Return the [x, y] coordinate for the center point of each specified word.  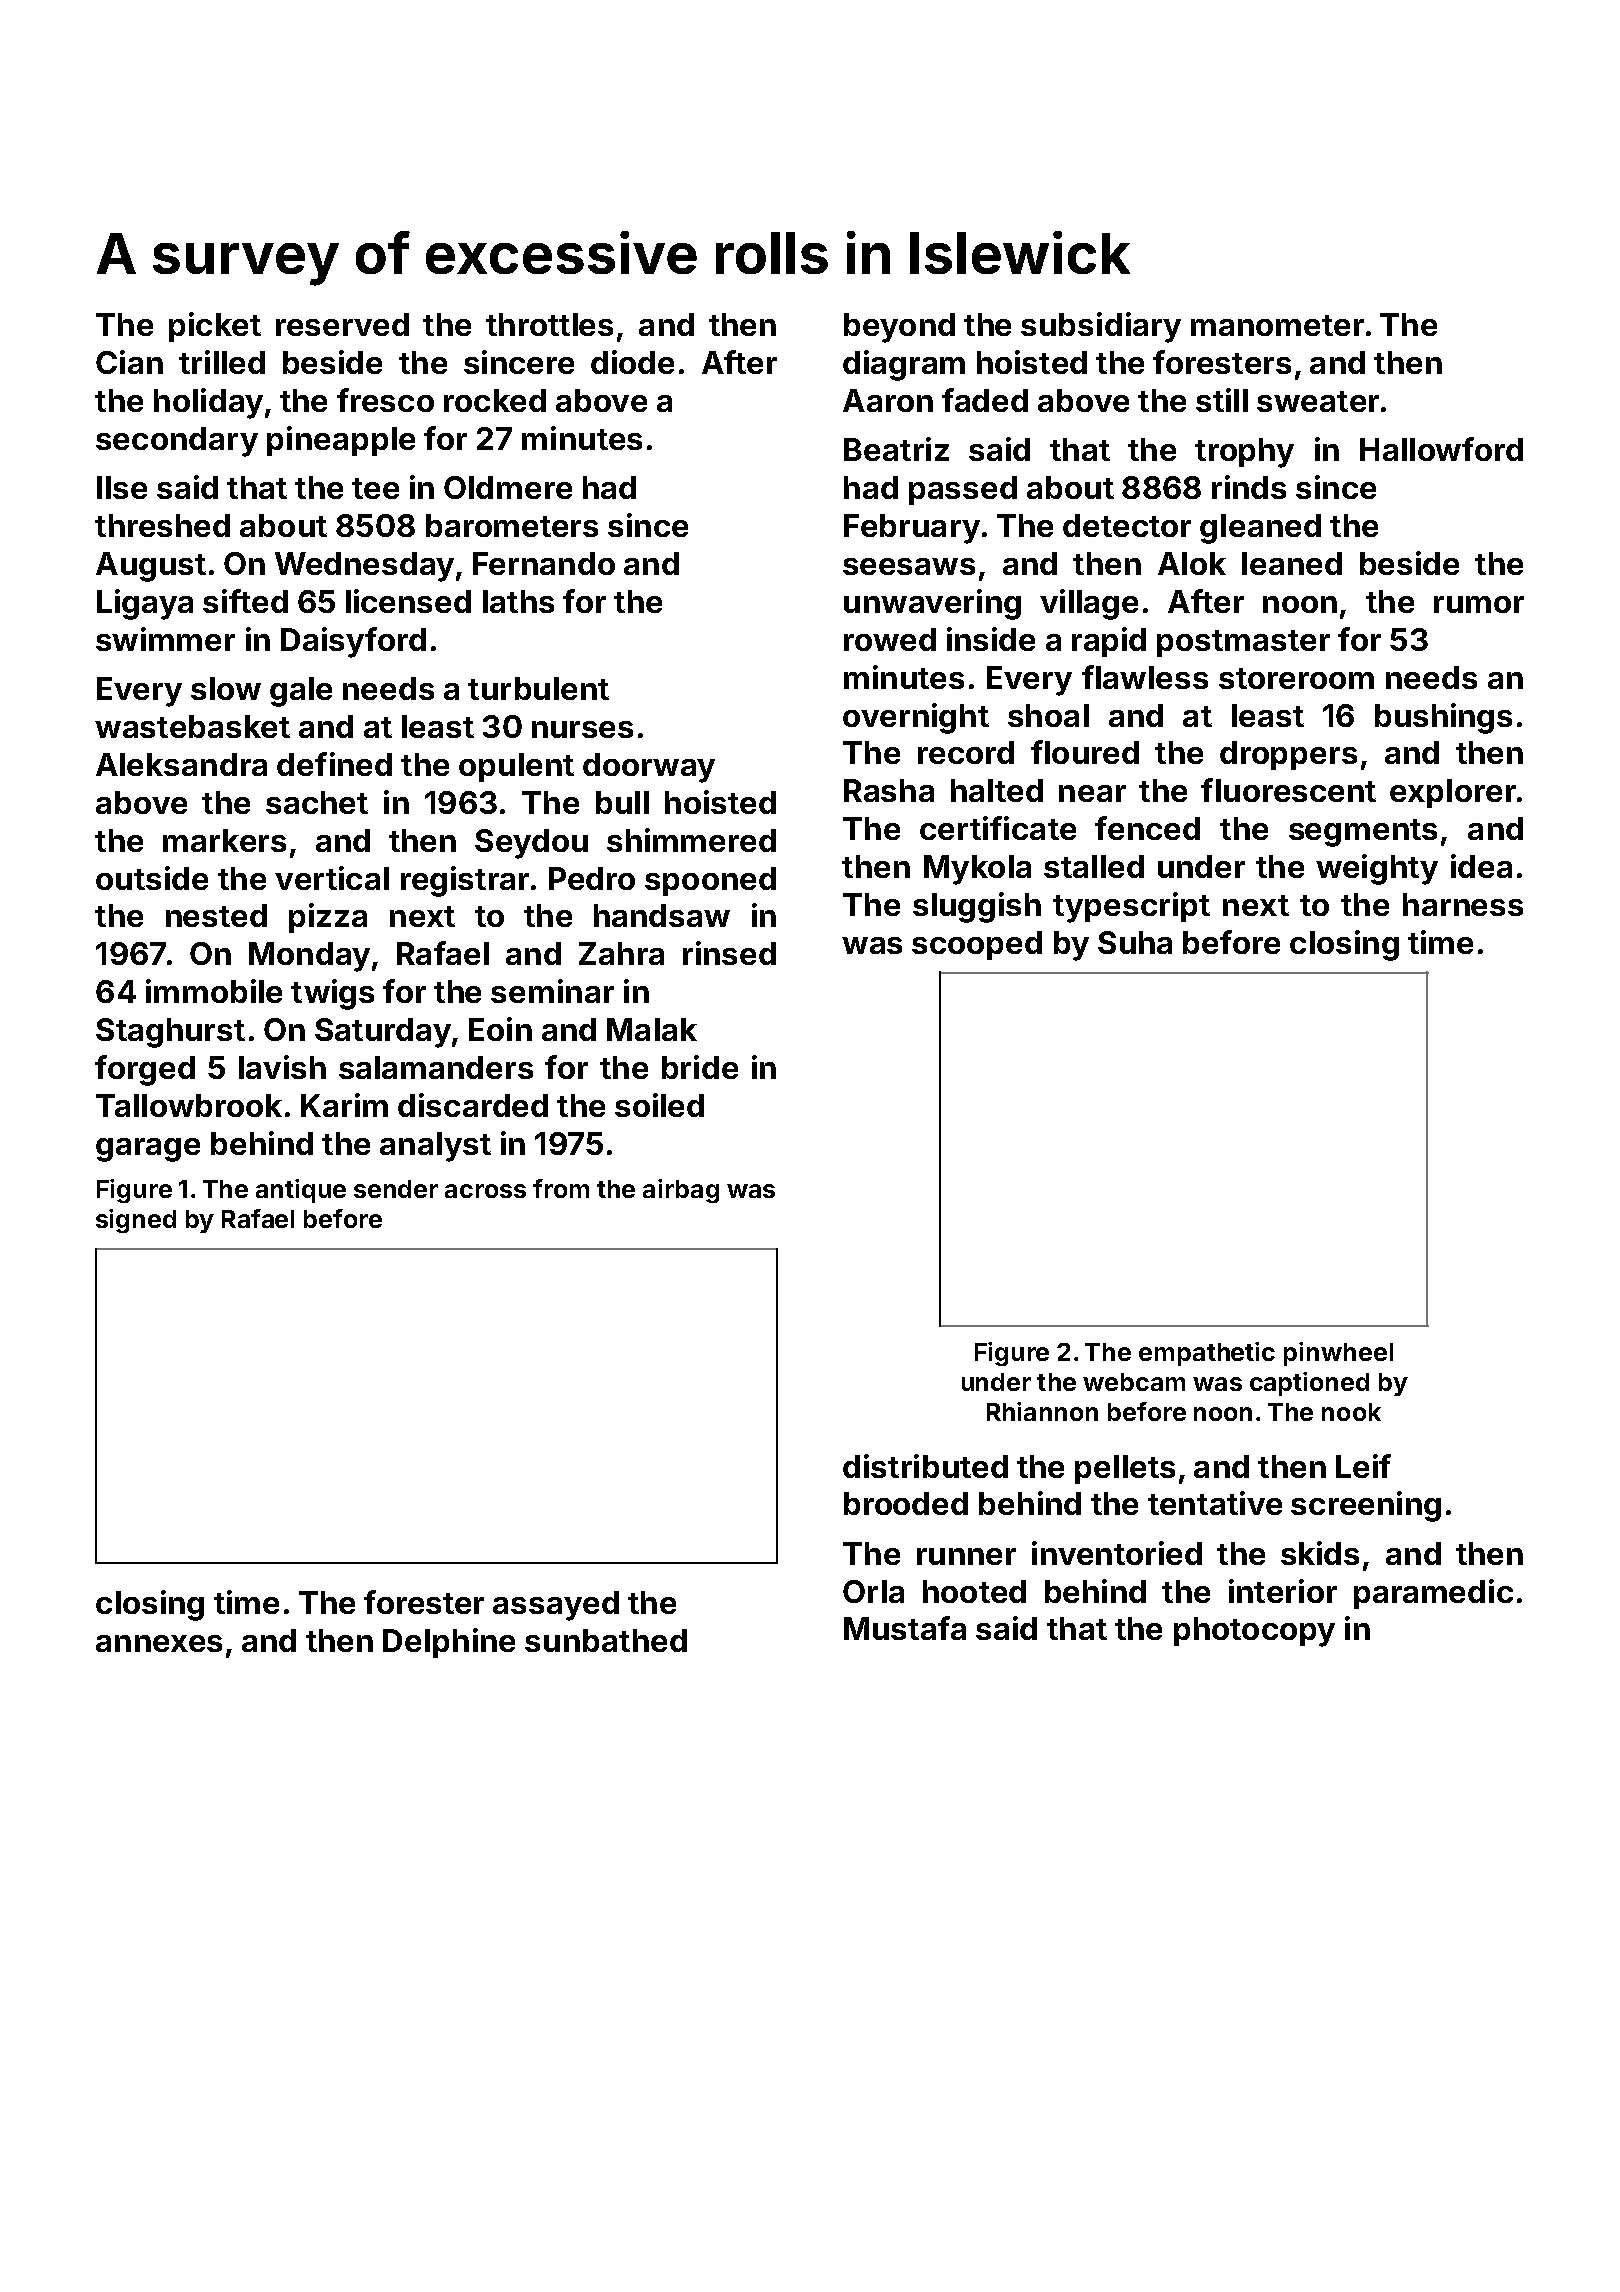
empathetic [1207, 1354]
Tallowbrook [189, 1105]
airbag [681, 1191]
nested [216, 915]
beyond [899, 328]
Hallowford [1441, 449]
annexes [159, 1643]
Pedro [592, 878]
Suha [1135, 942]
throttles [549, 324]
